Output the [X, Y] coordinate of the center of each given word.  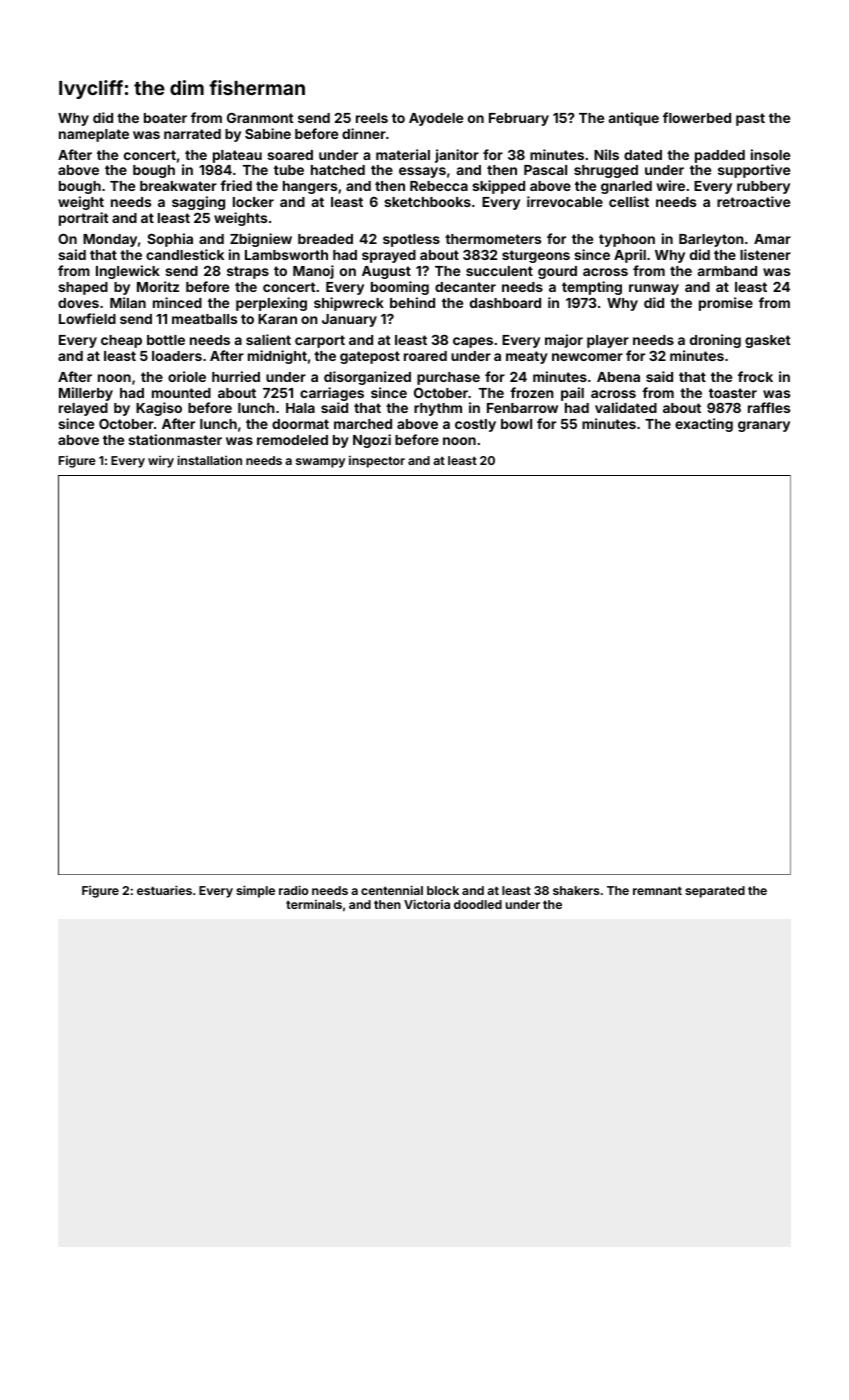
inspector [377, 461]
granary [764, 426]
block [443, 890]
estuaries [164, 890]
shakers [576, 890]
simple [255, 891]
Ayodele [436, 119]
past [750, 119]
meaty [527, 357]
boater [165, 118]
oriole [187, 376]
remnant [657, 890]
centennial [392, 890]
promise [726, 304]
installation [209, 460]
